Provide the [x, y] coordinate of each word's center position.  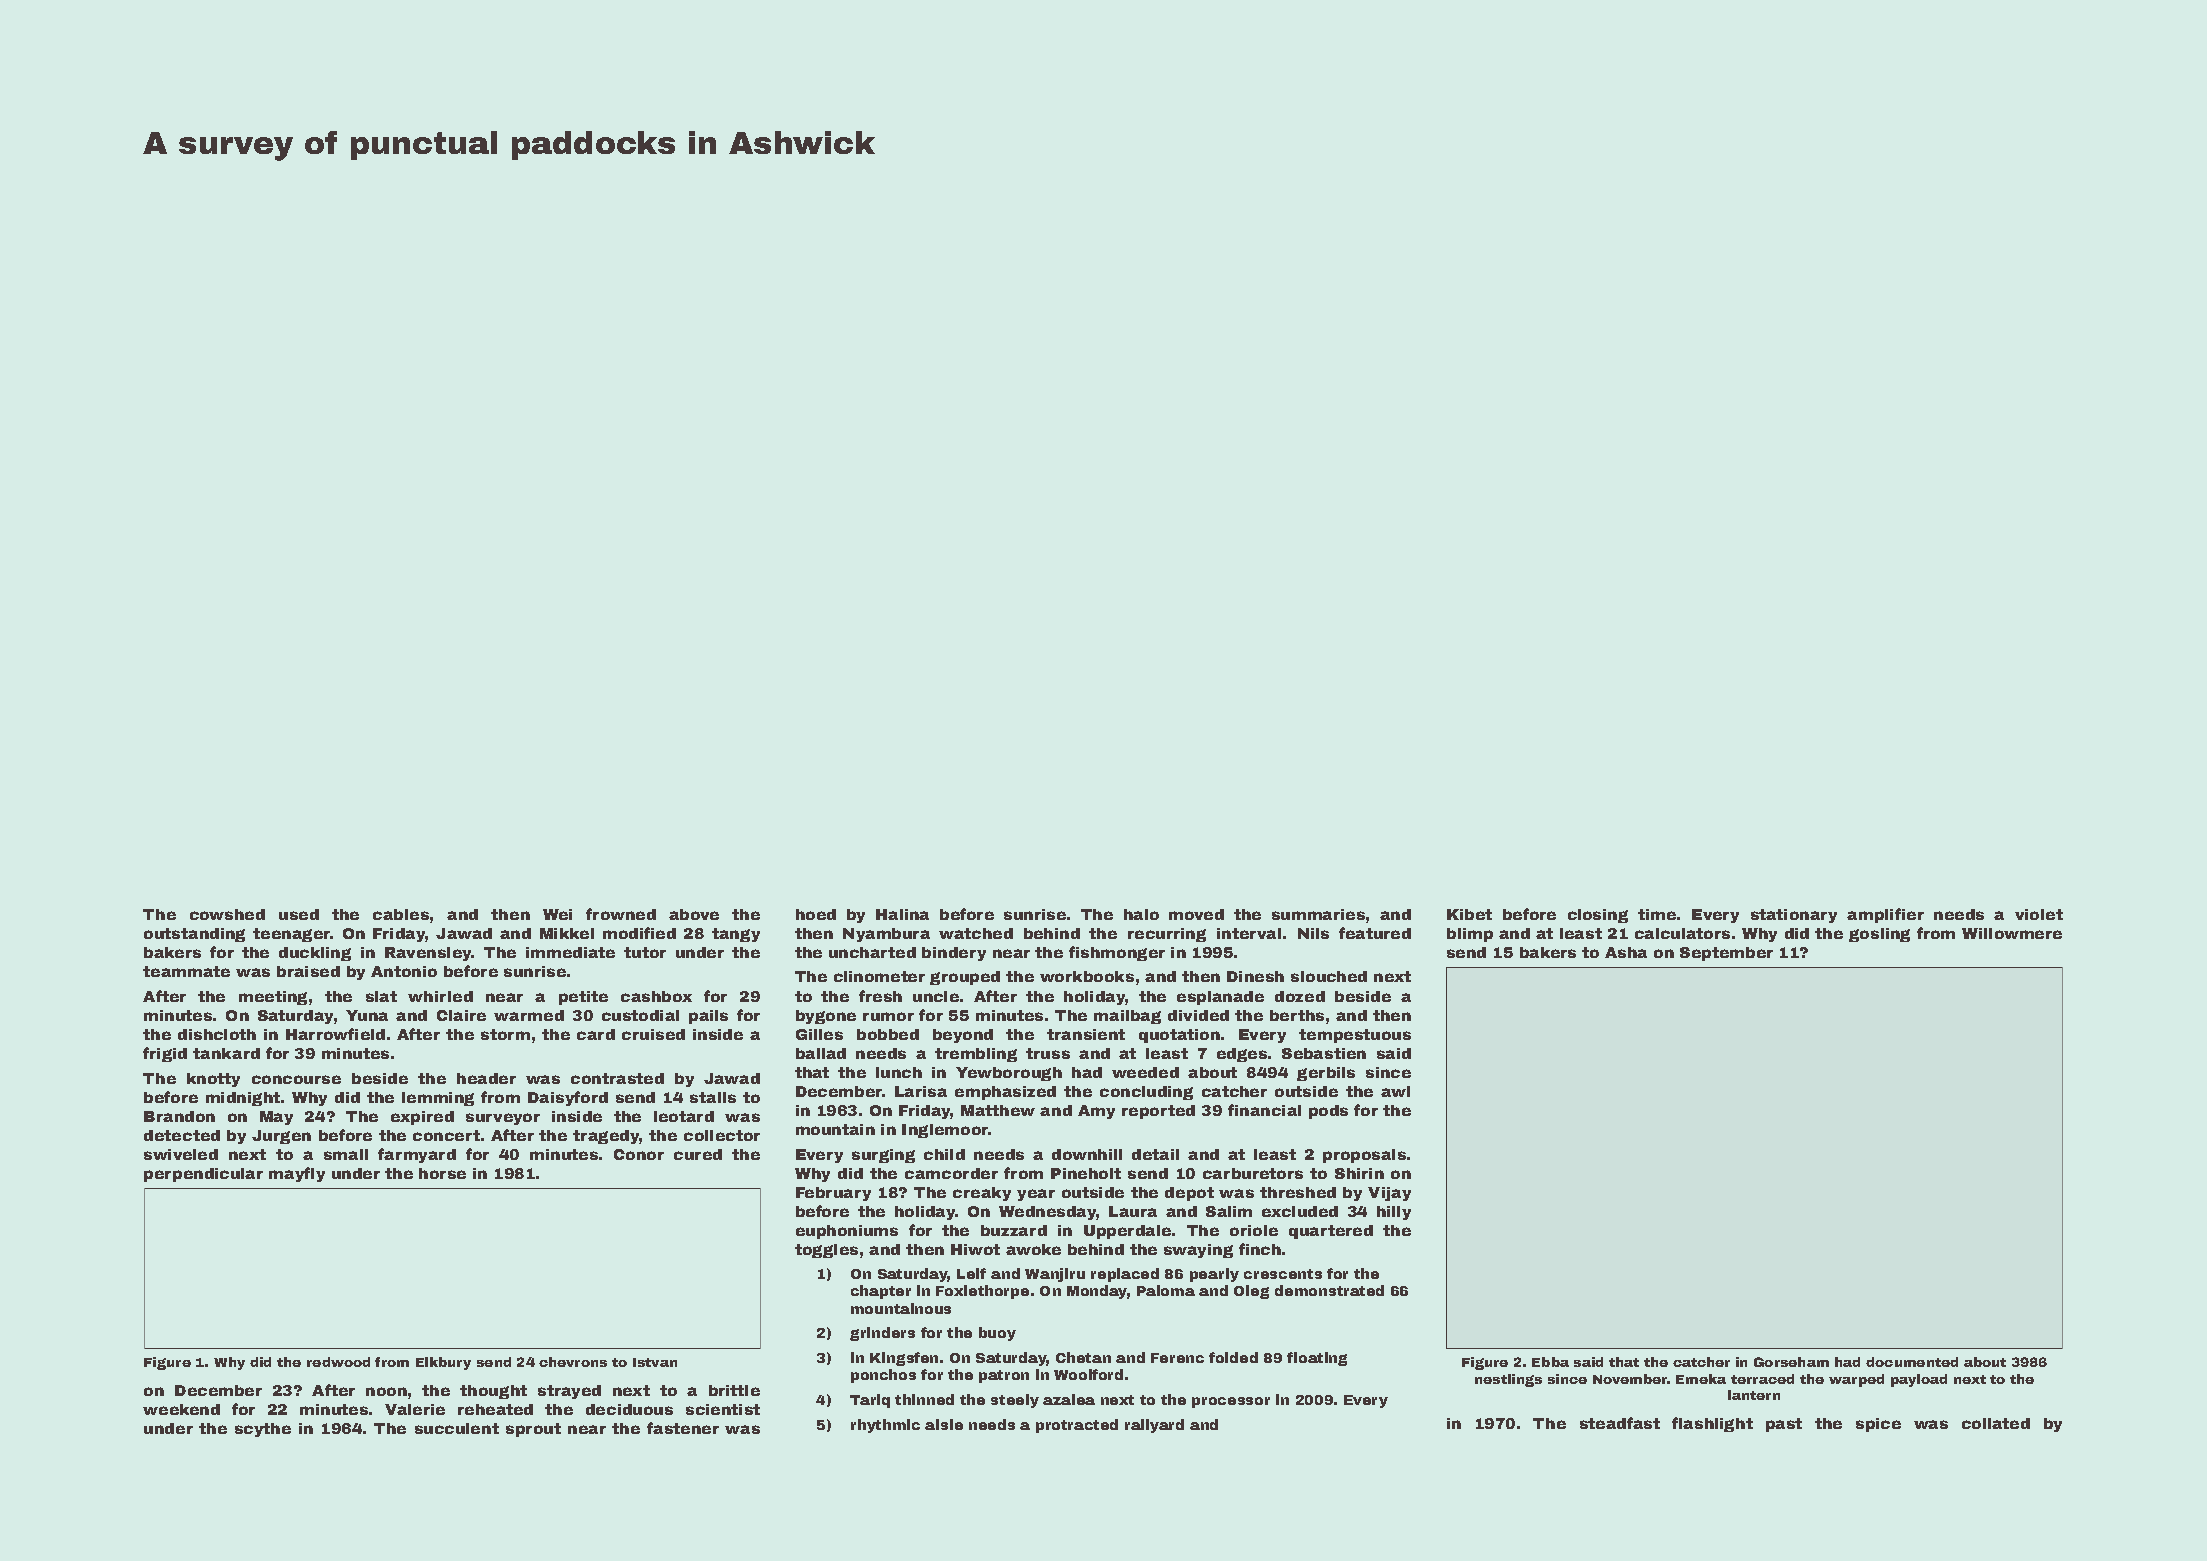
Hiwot [975, 1249]
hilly [1394, 1213]
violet [2039, 914]
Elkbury [443, 1363]
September [1726, 954]
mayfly [297, 1174]
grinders [882, 1334]
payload [1919, 1380]
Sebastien [1324, 1053]
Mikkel [567, 933]
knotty [213, 1080]
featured [1375, 933]
